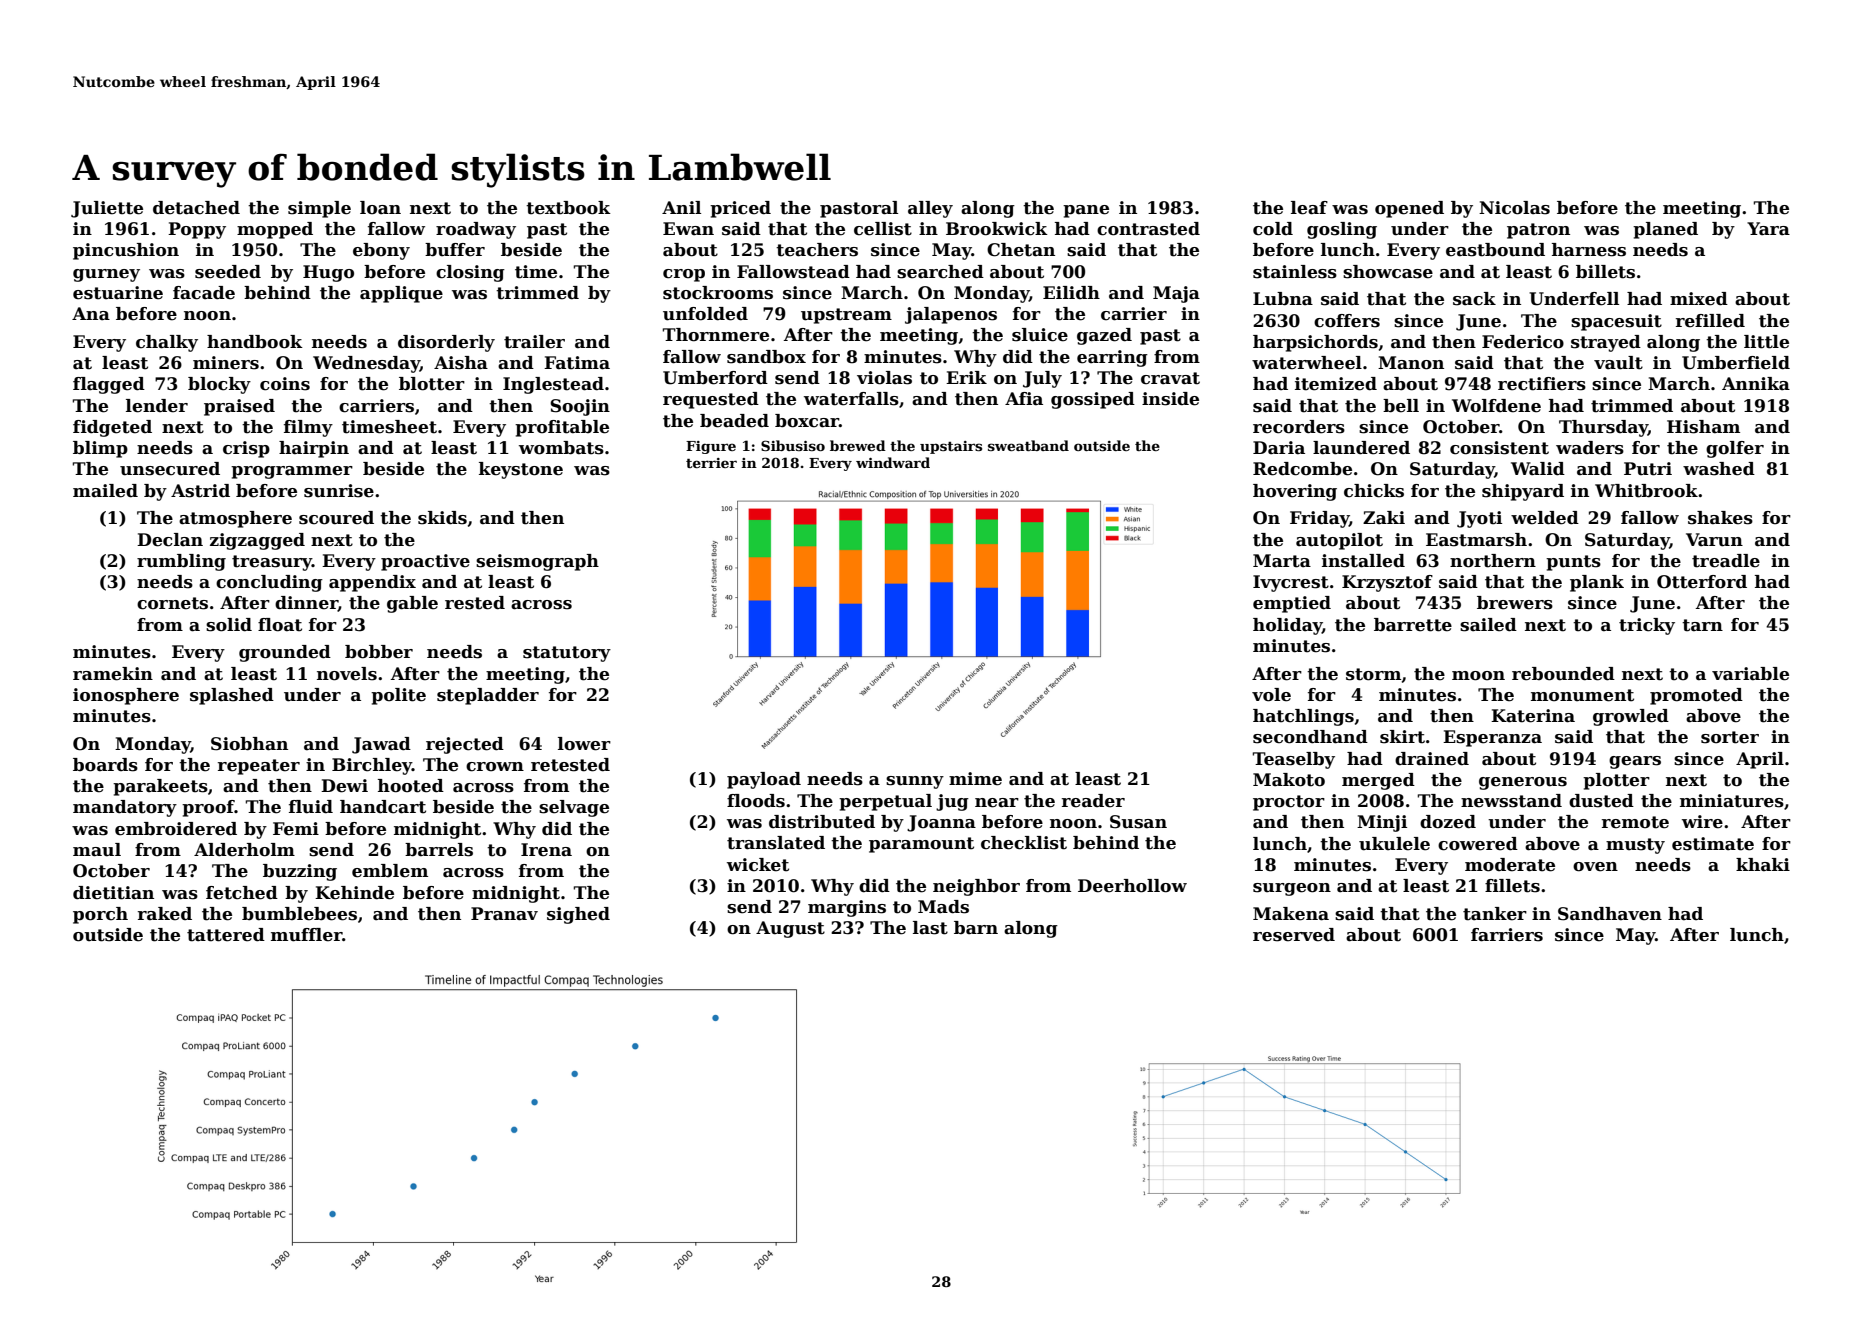 This page has width=1863, height=1317. Describe the element at coordinates (711, 463) in the page. I see `terrier` at that location.
